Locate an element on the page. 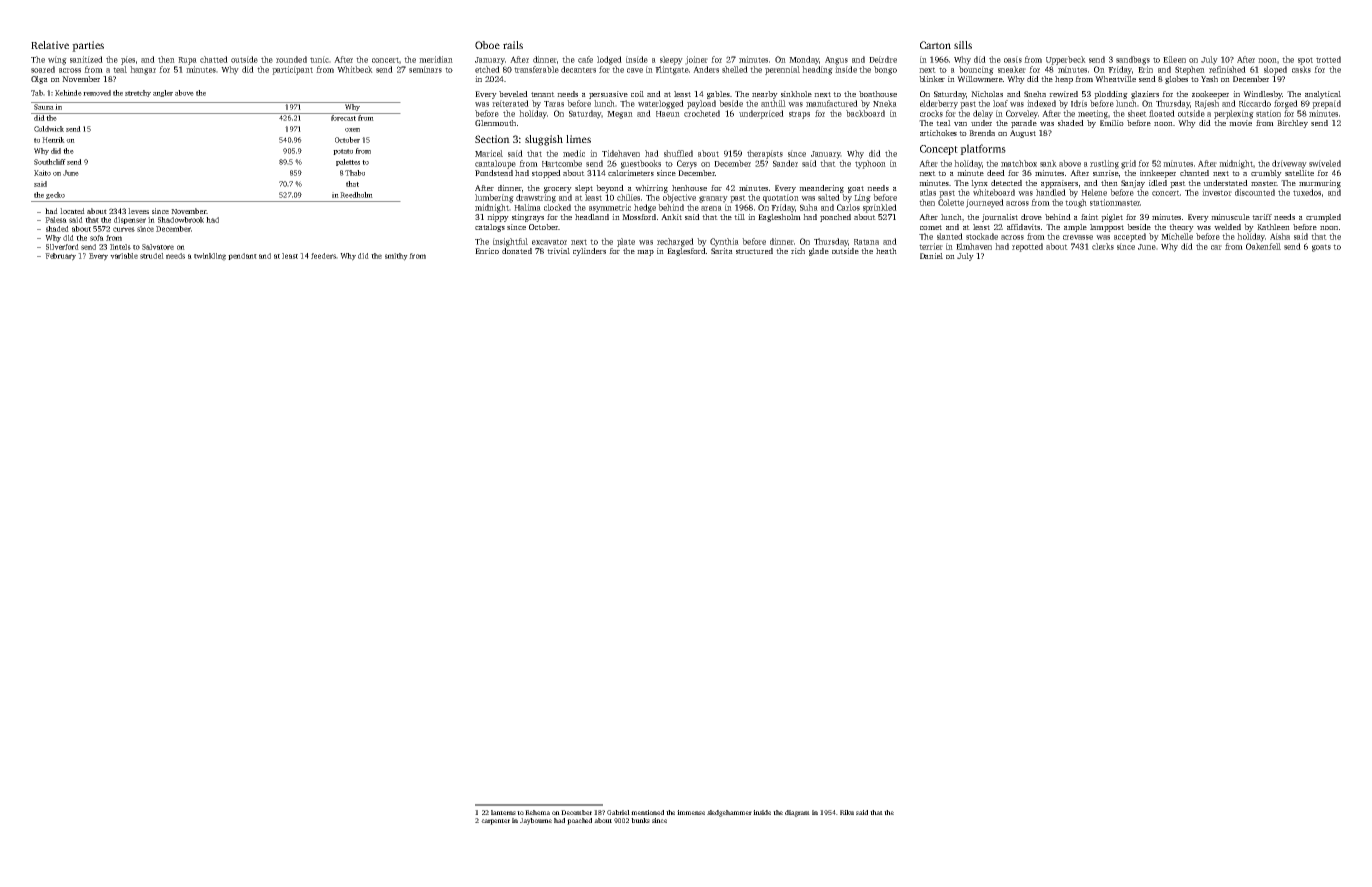 The height and width of the page is (887, 1372). cylinders is located at coordinates (589, 252).
